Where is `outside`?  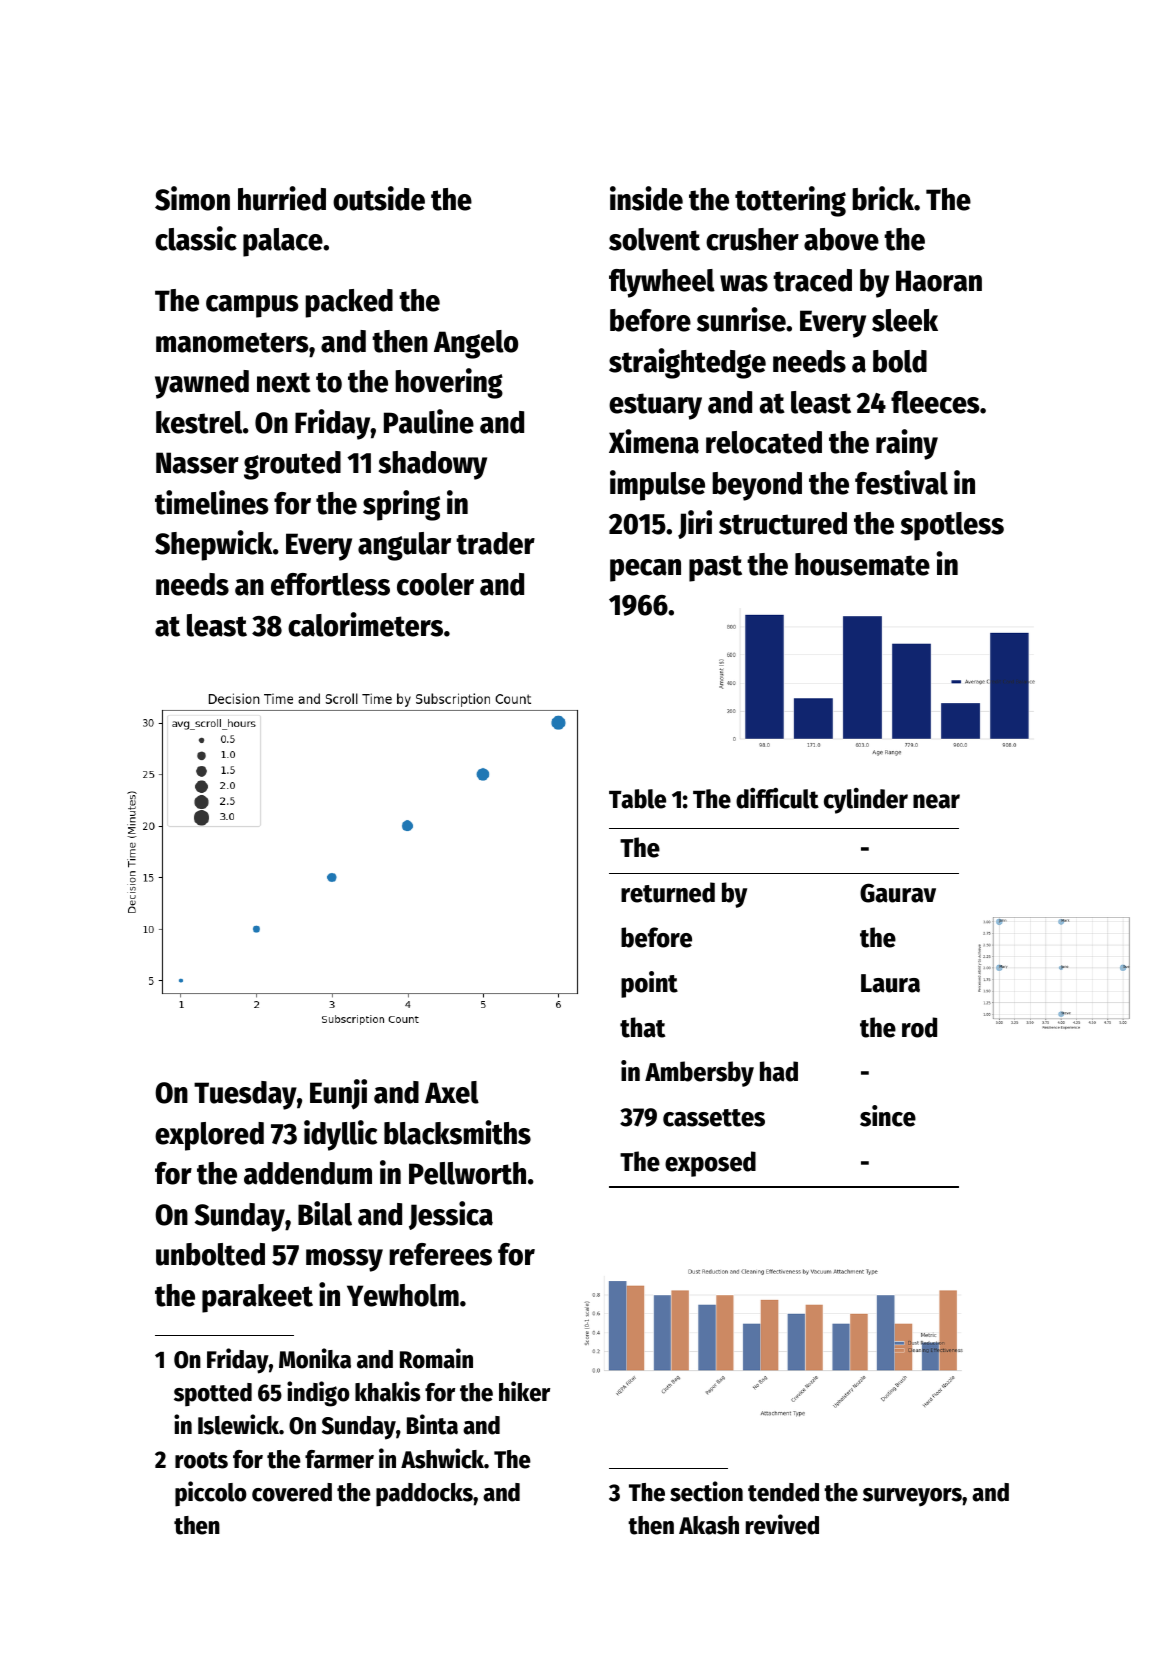 outside is located at coordinates (379, 198).
